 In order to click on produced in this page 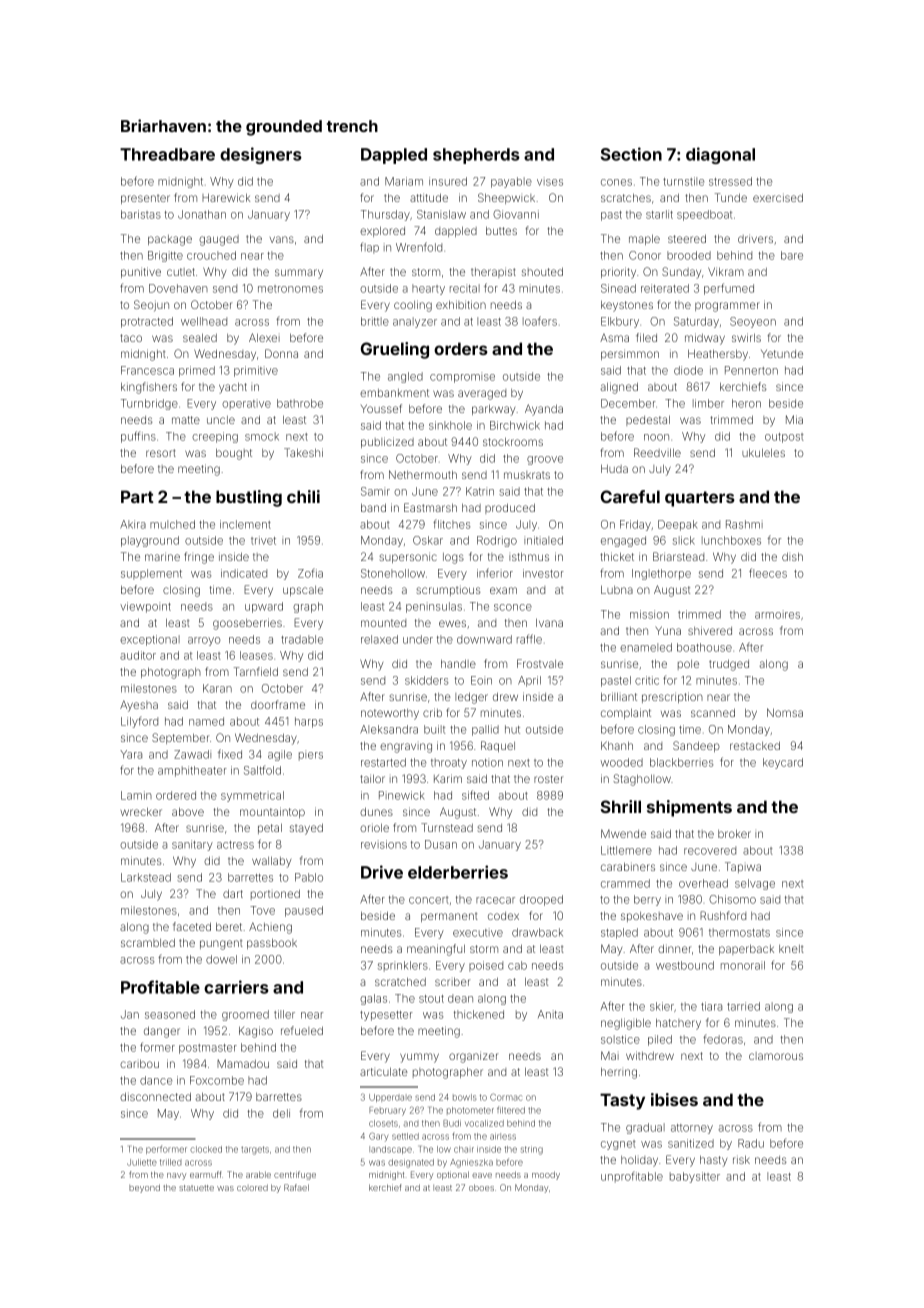, I will do `click(510, 509)`.
